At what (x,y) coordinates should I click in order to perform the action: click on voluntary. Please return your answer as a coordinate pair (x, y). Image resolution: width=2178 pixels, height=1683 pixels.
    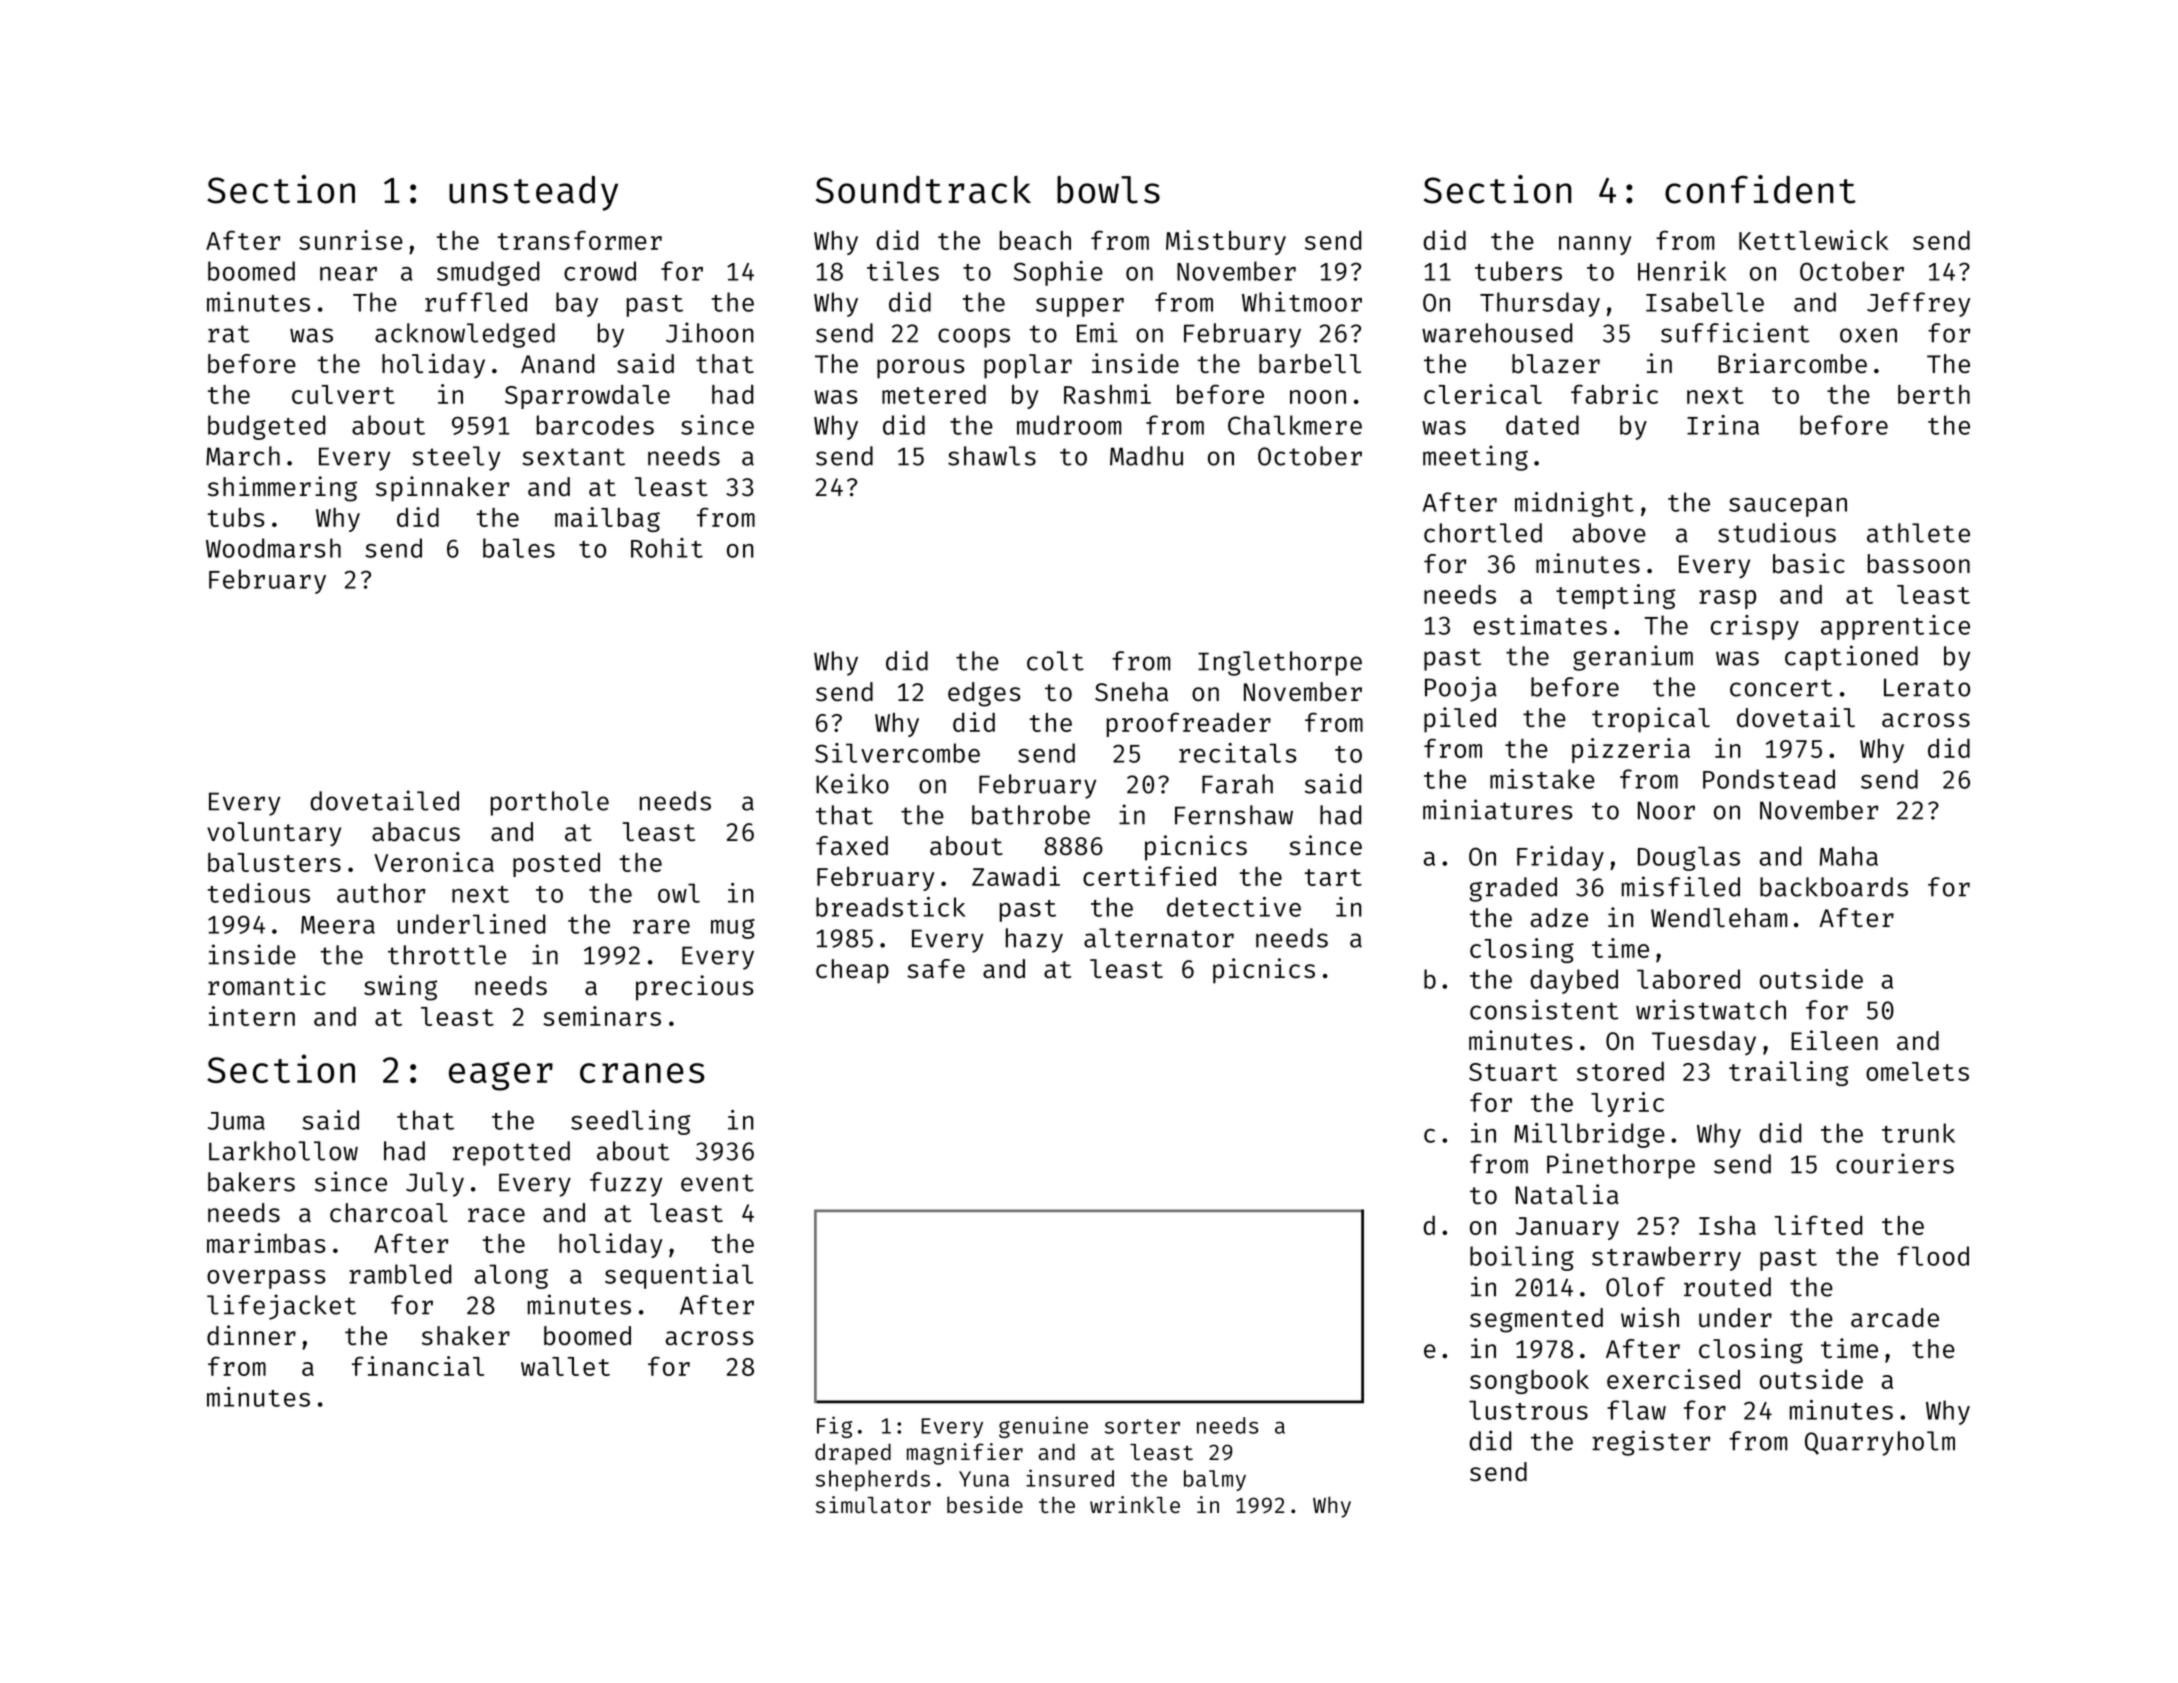
    Looking at the image, I should click on (274, 834).
